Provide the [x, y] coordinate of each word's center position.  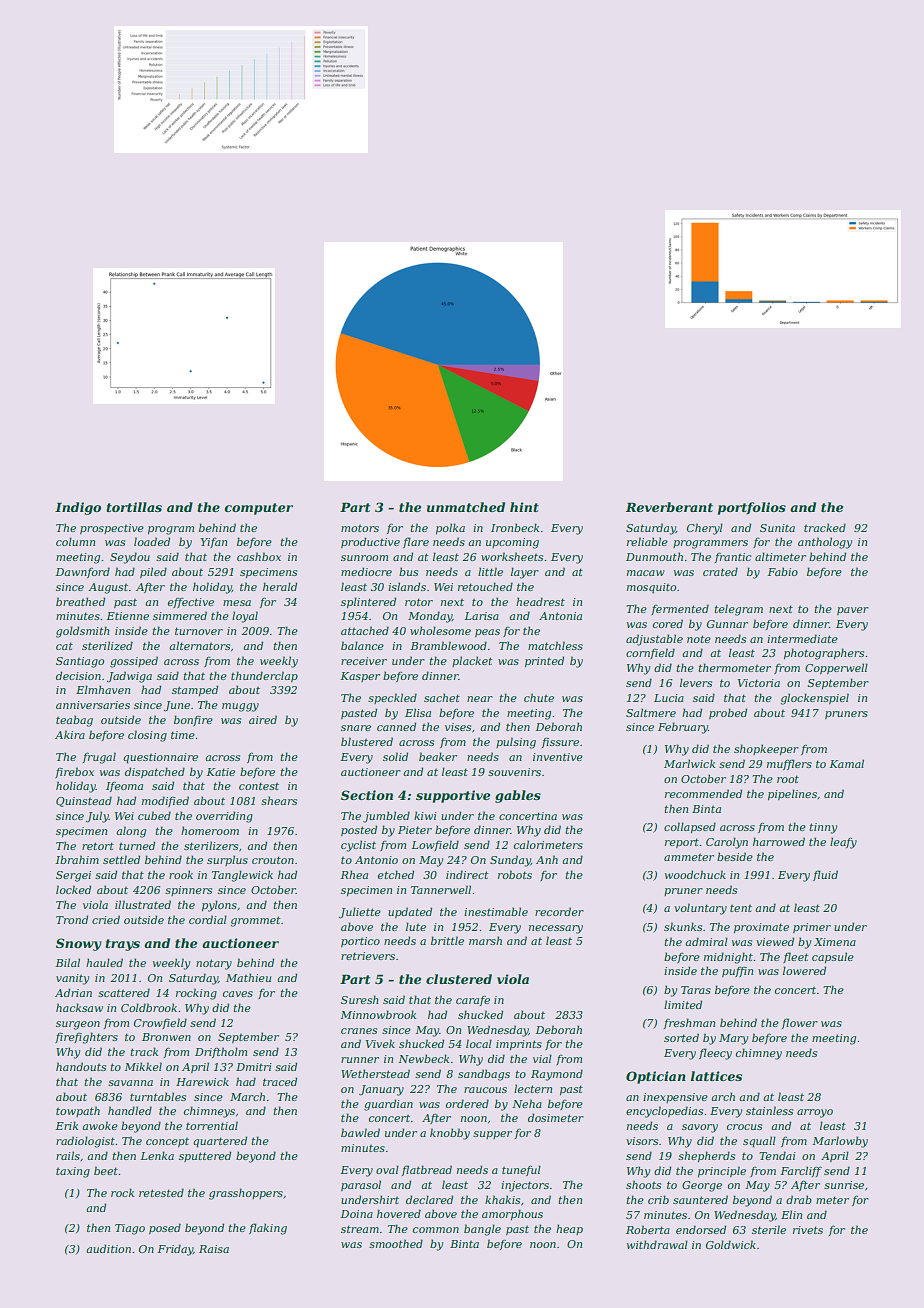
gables [518, 796]
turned [137, 845]
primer [812, 928]
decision [78, 675]
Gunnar [727, 624]
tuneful [521, 1170]
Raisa [214, 1249]
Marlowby [840, 1142]
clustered [459, 979]
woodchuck [695, 874]
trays [122, 945]
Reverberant [669, 507]
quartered [220, 1142]
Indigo [78, 508]
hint [524, 507]
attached [365, 630]
